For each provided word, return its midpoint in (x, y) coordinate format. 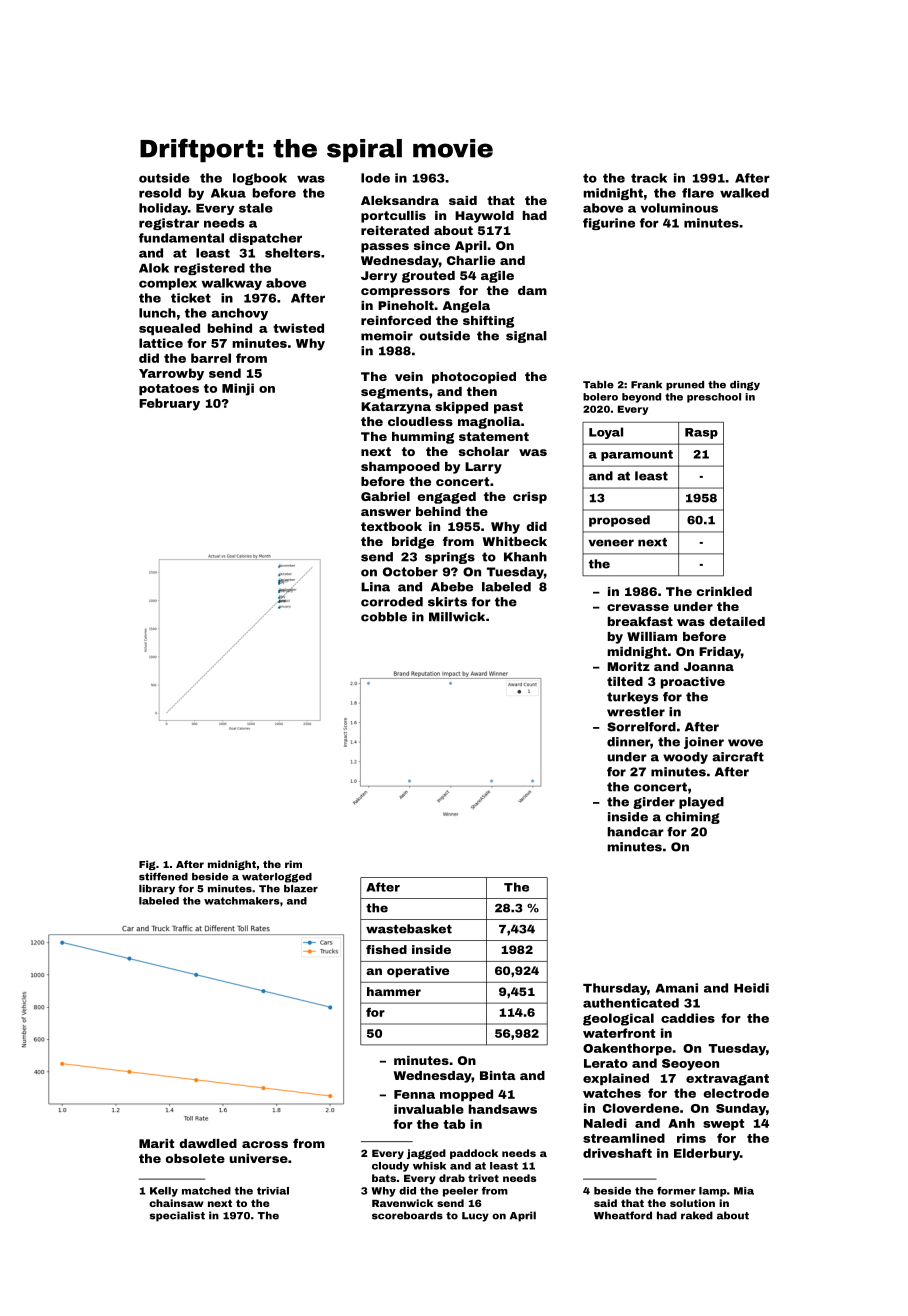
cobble (384, 617)
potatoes (169, 389)
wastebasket (409, 929)
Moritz (628, 666)
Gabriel (385, 496)
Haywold (484, 217)
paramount (637, 455)
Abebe (452, 587)
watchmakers (242, 901)
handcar (635, 832)
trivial (273, 1191)
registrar (169, 224)
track (649, 178)
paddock (474, 1154)
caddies (688, 1018)
